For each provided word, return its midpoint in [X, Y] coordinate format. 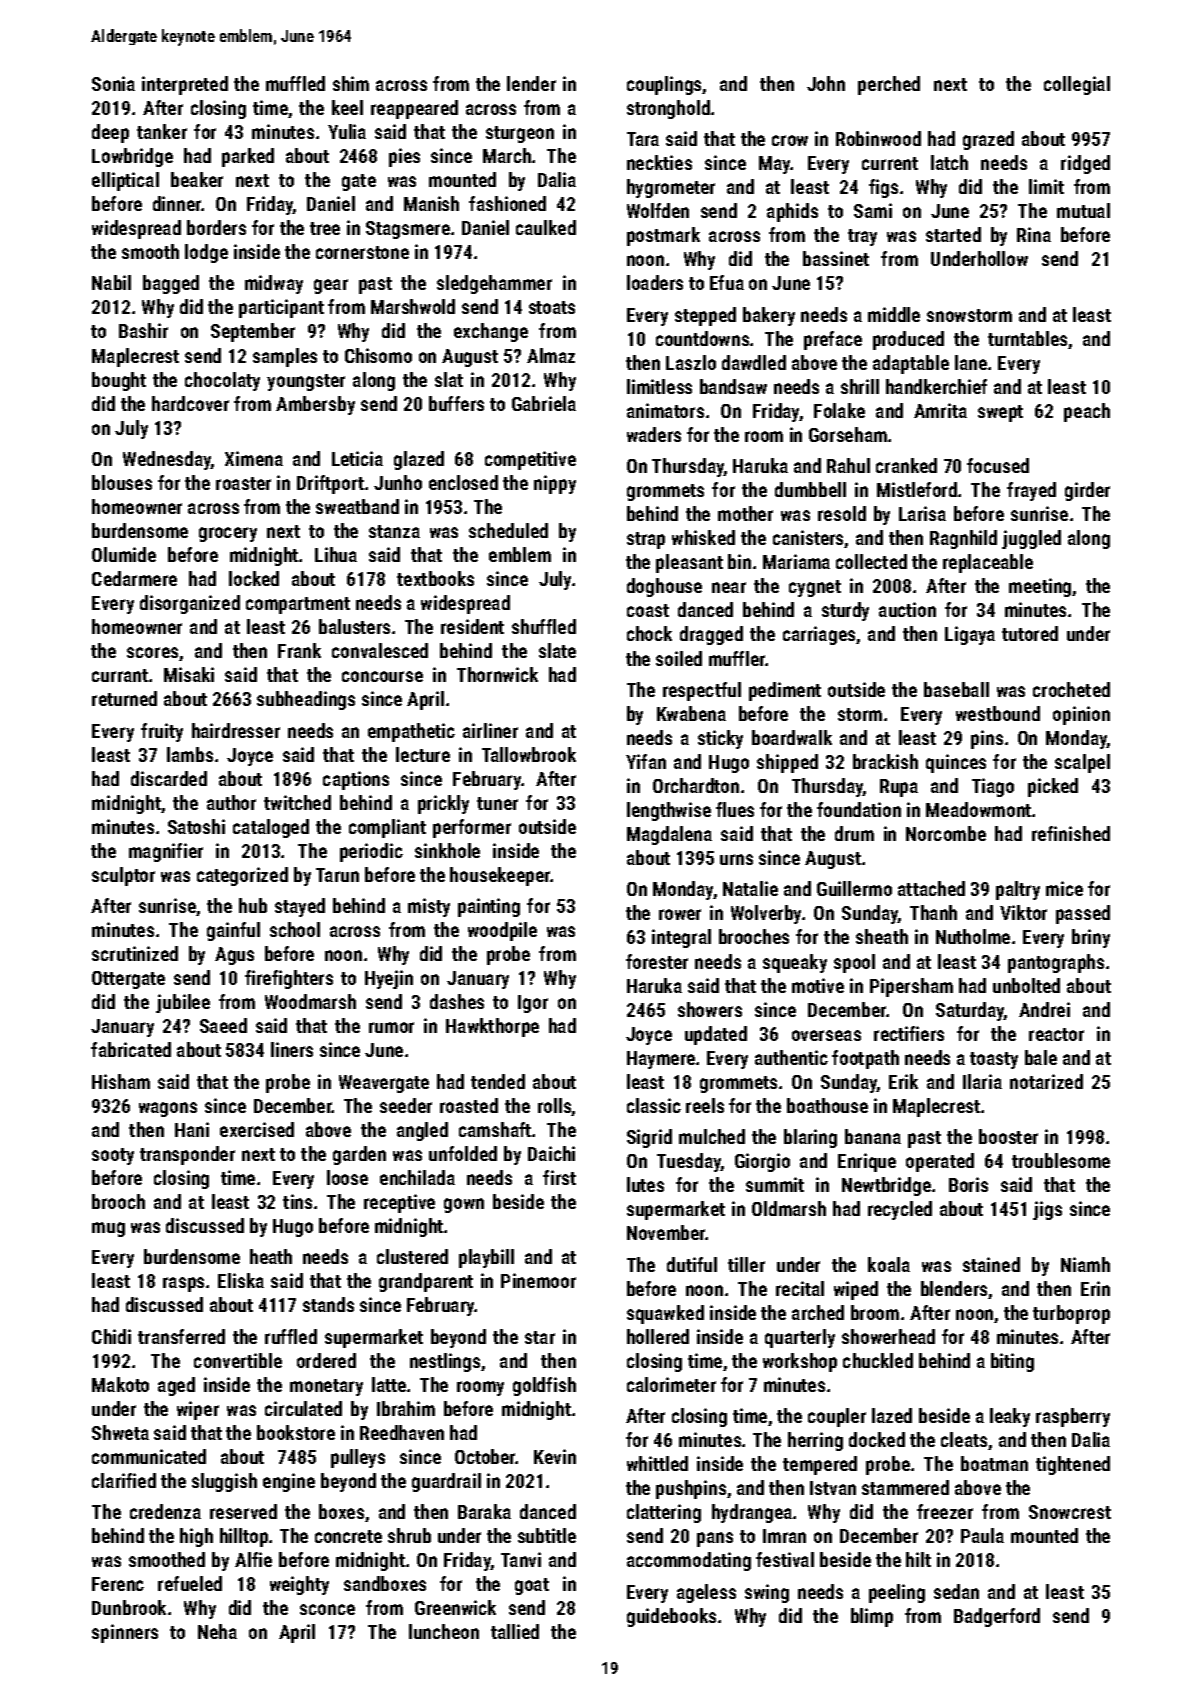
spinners [125, 1633]
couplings [665, 85]
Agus [234, 956]
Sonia [113, 83]
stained [991, 1264]
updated [716, 1035]
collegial [1077, 85]
